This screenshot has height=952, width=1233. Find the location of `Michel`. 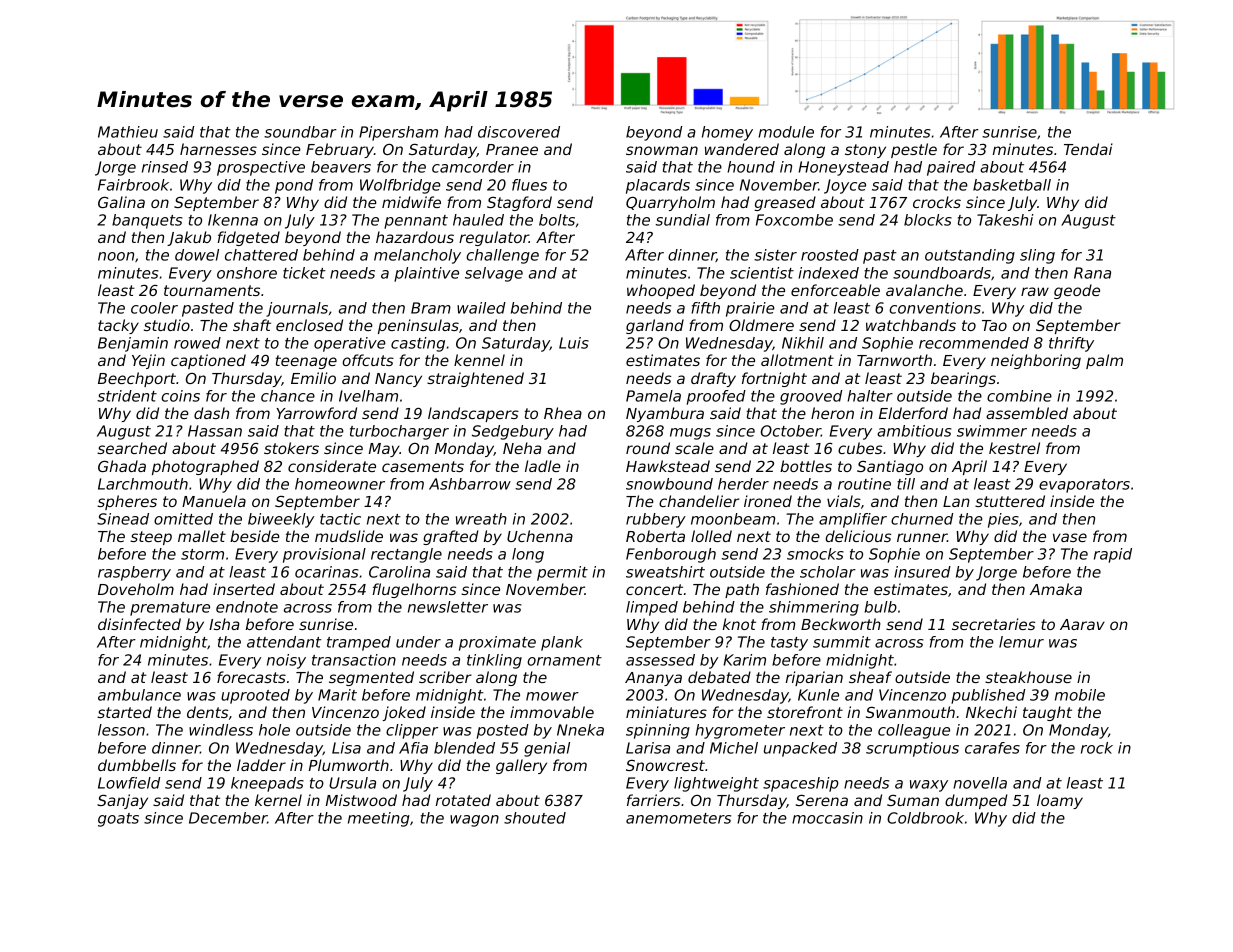

Michel is located at coordinates (734, 748).
